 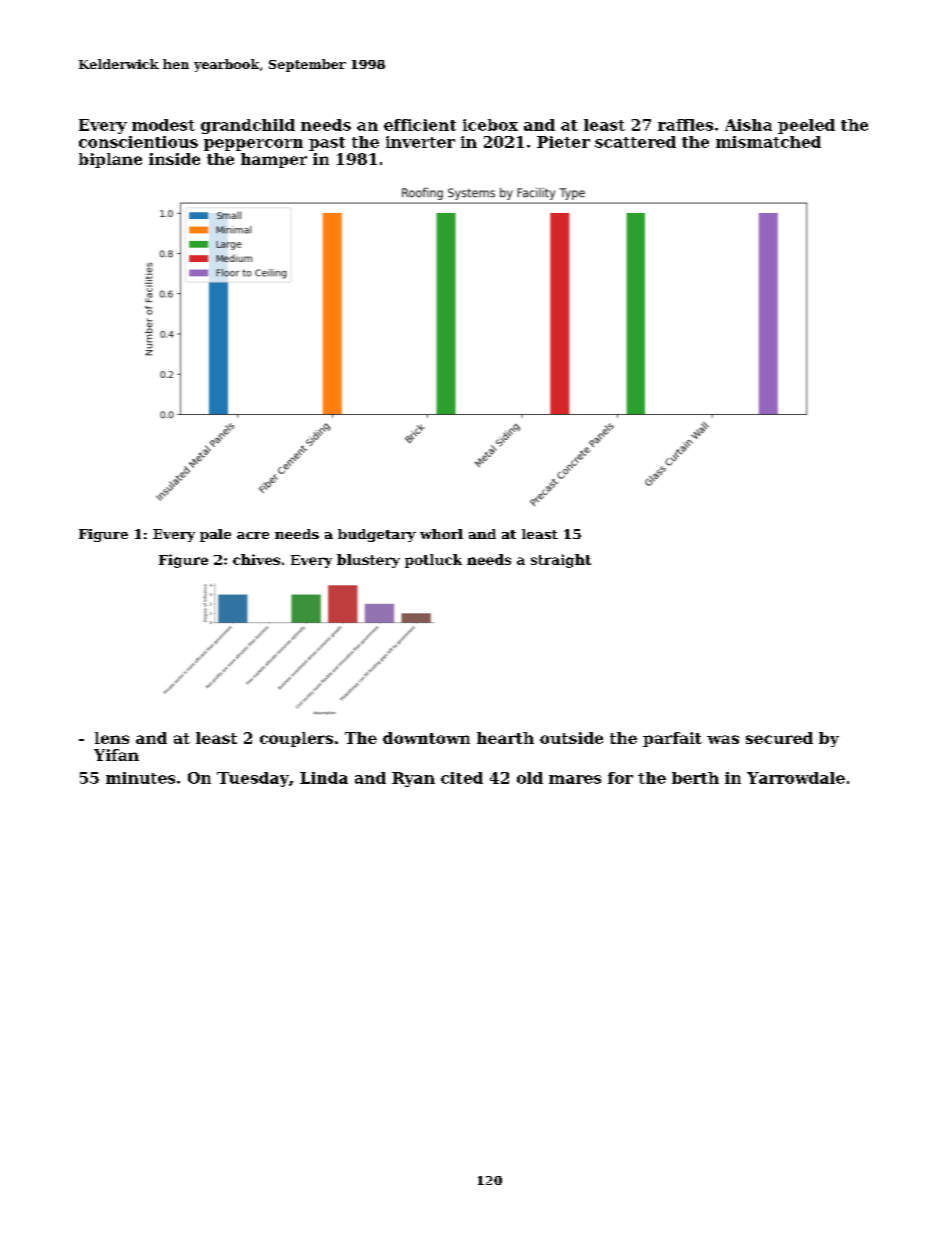 I want to click on minutes, so click(x=140, y=778).
